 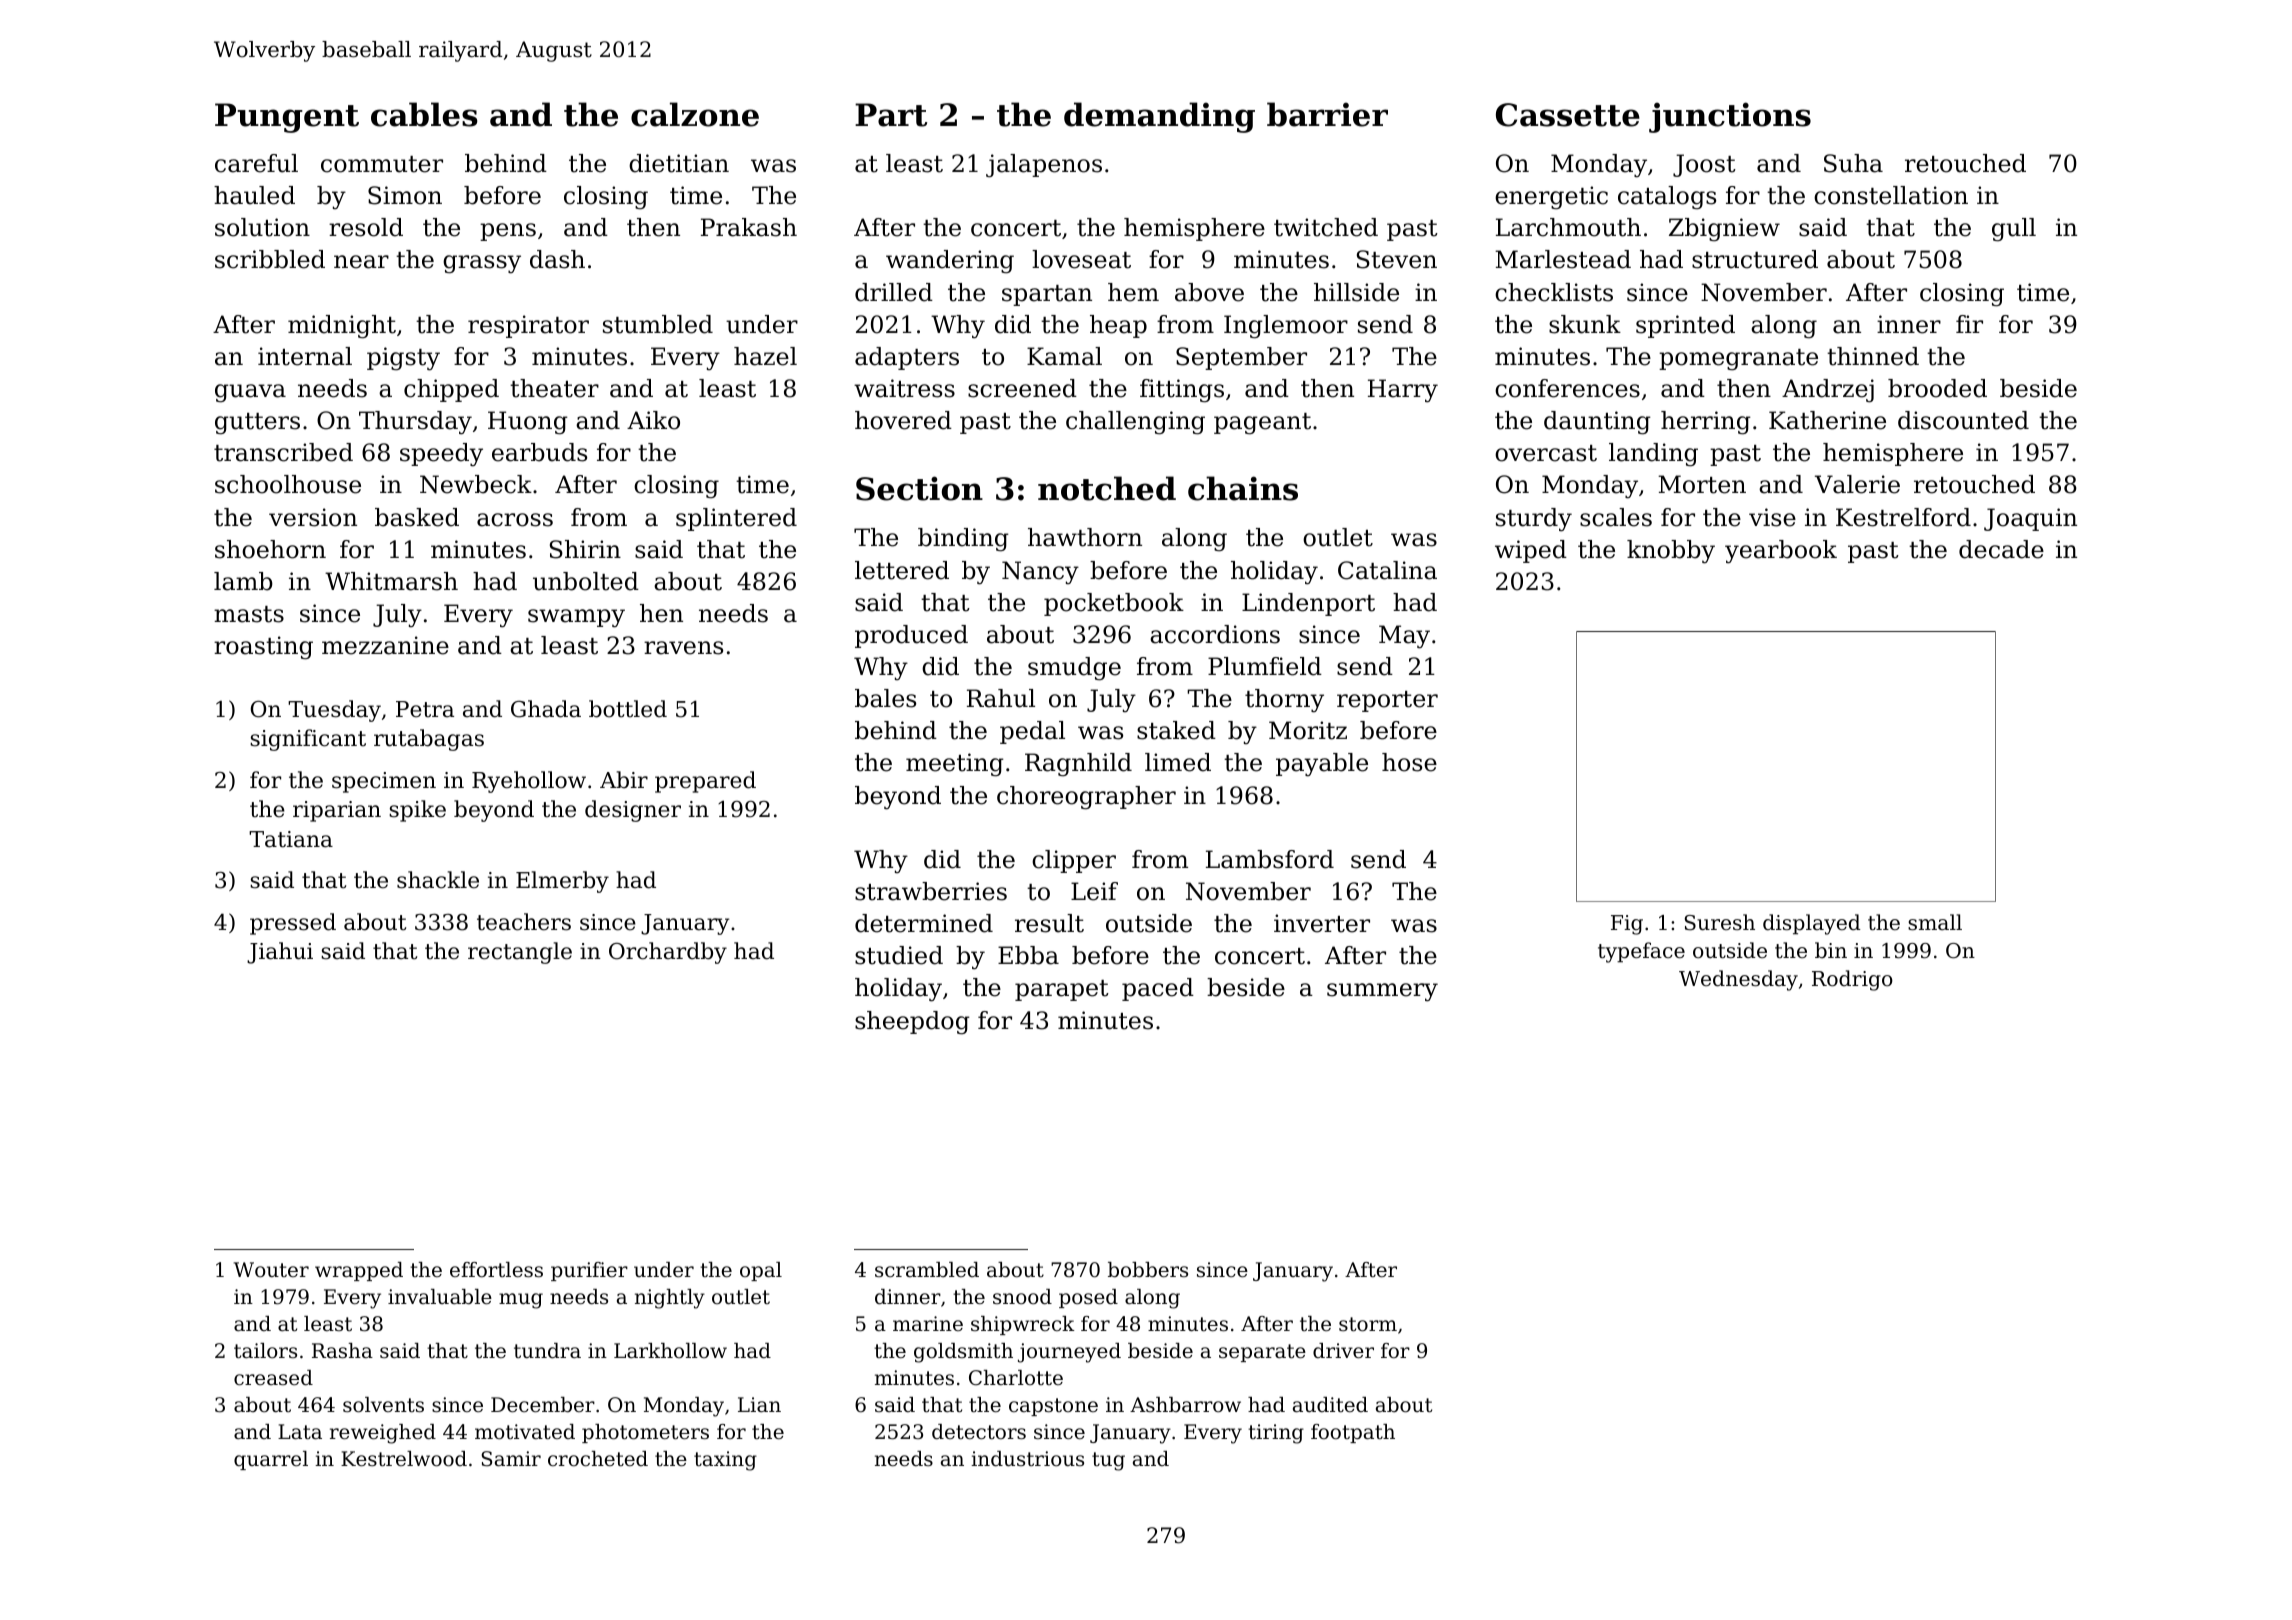 I want to click on small, so click(x=1935, y=922).
